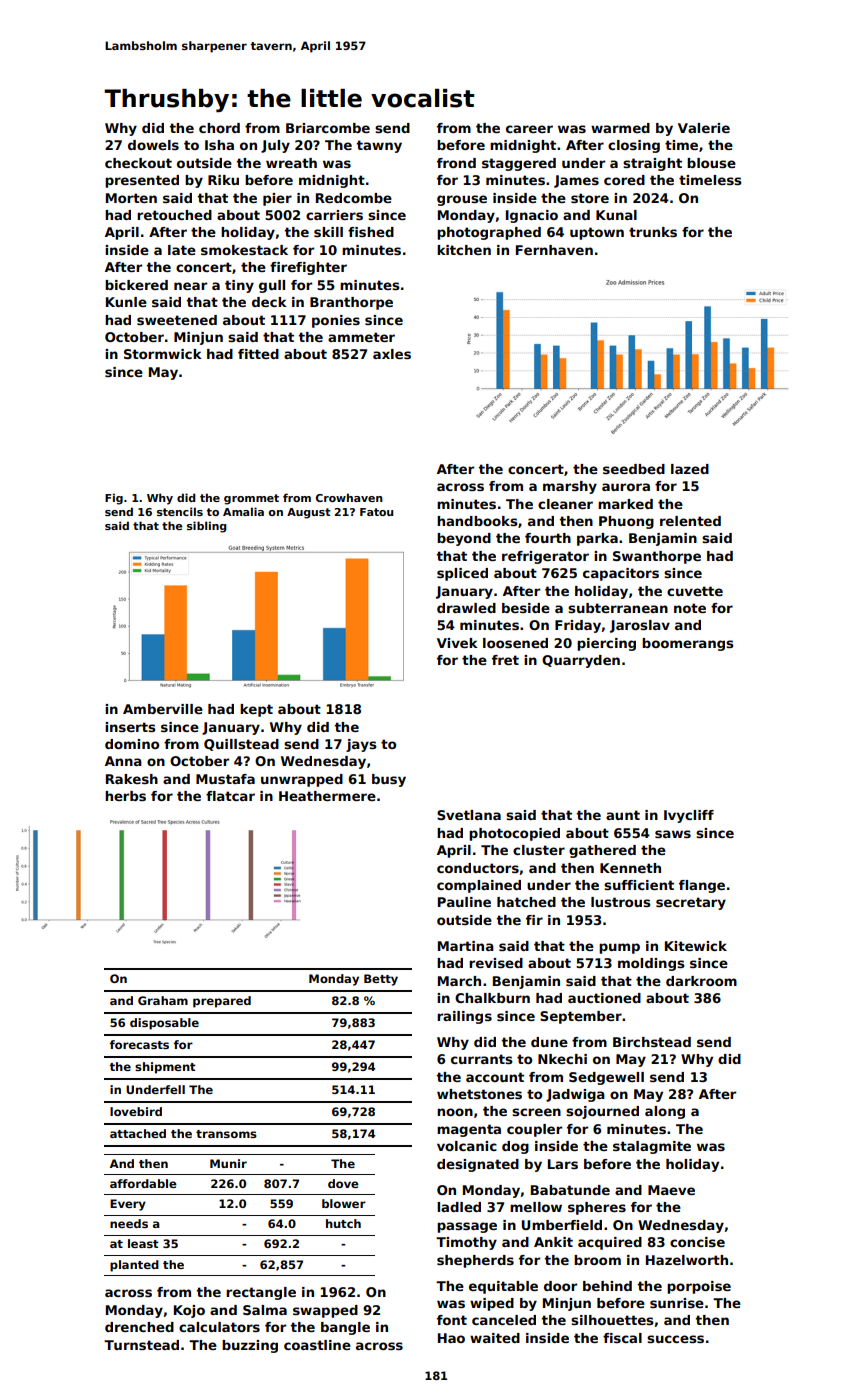 Image resolution: width=849 pixels, height=1400 pixels. What do you see at coordinates (343, 1183) in the screenshot?
I see `dove` at bounding box center [343, 1183].
